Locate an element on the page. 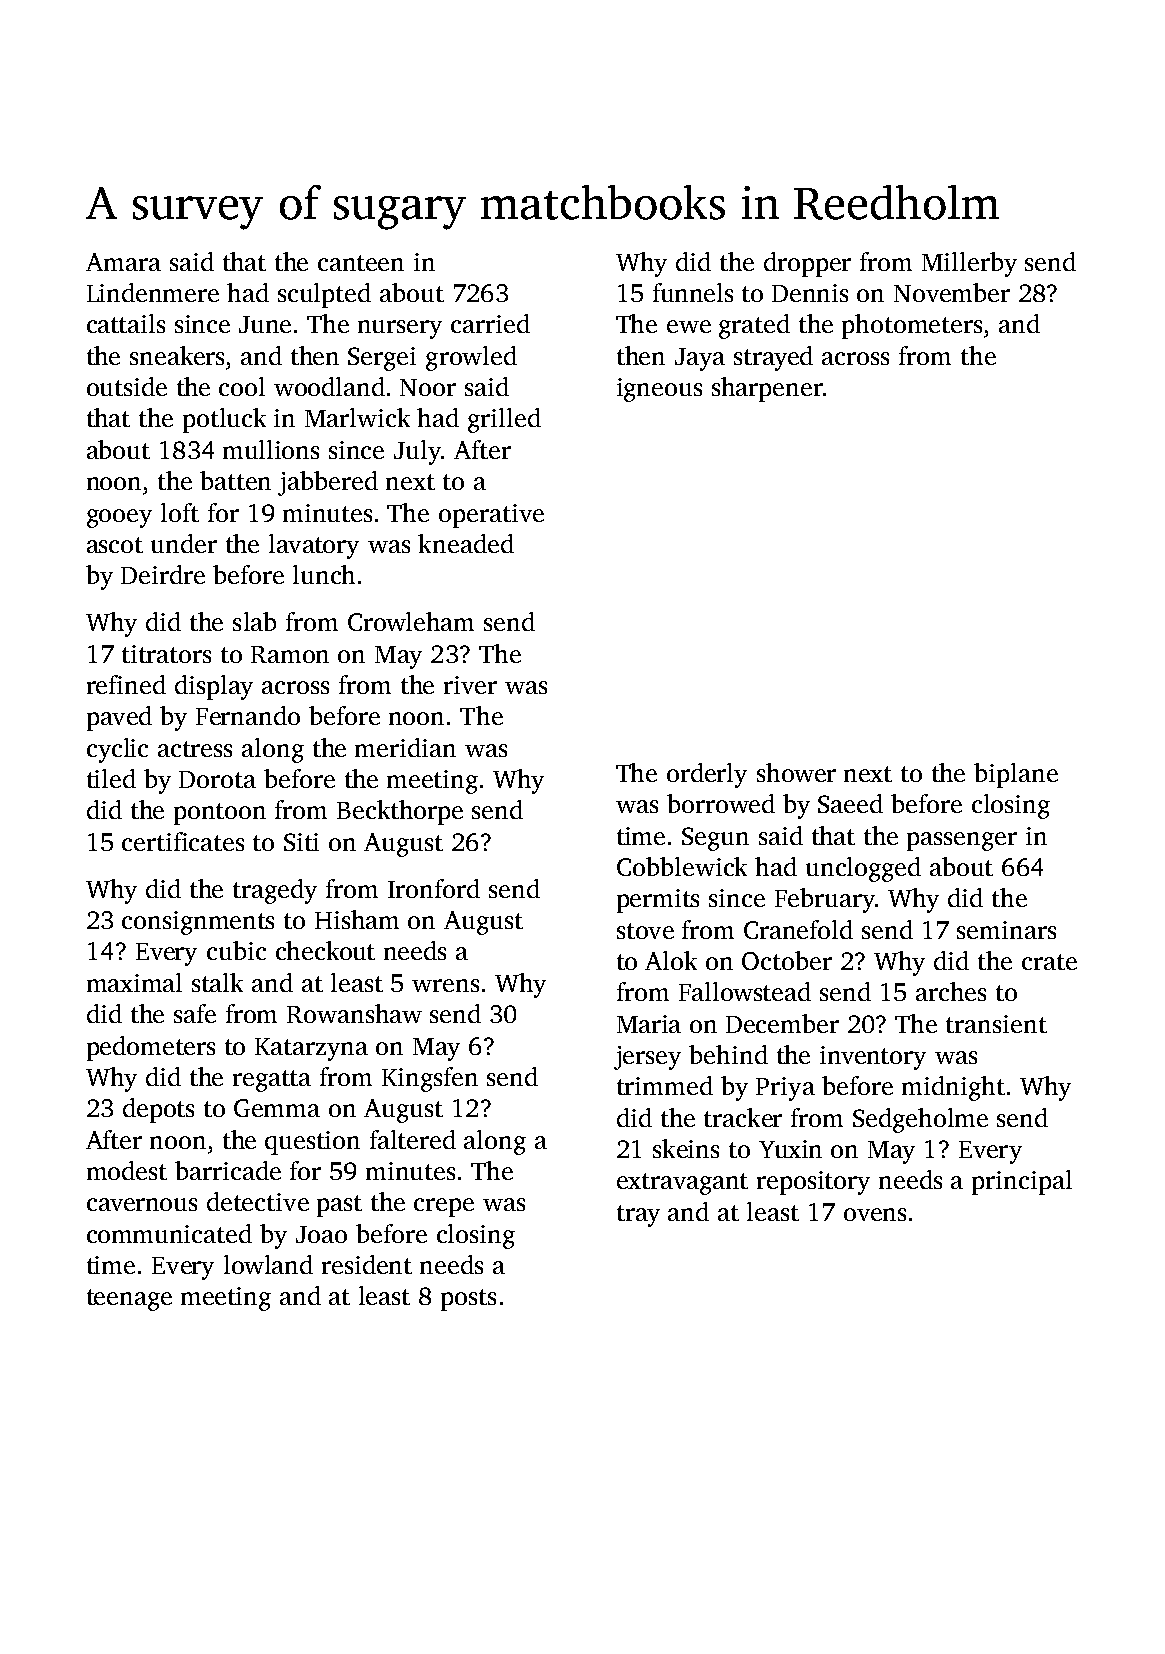  extravagant is located at coordinates (682, 1184).
